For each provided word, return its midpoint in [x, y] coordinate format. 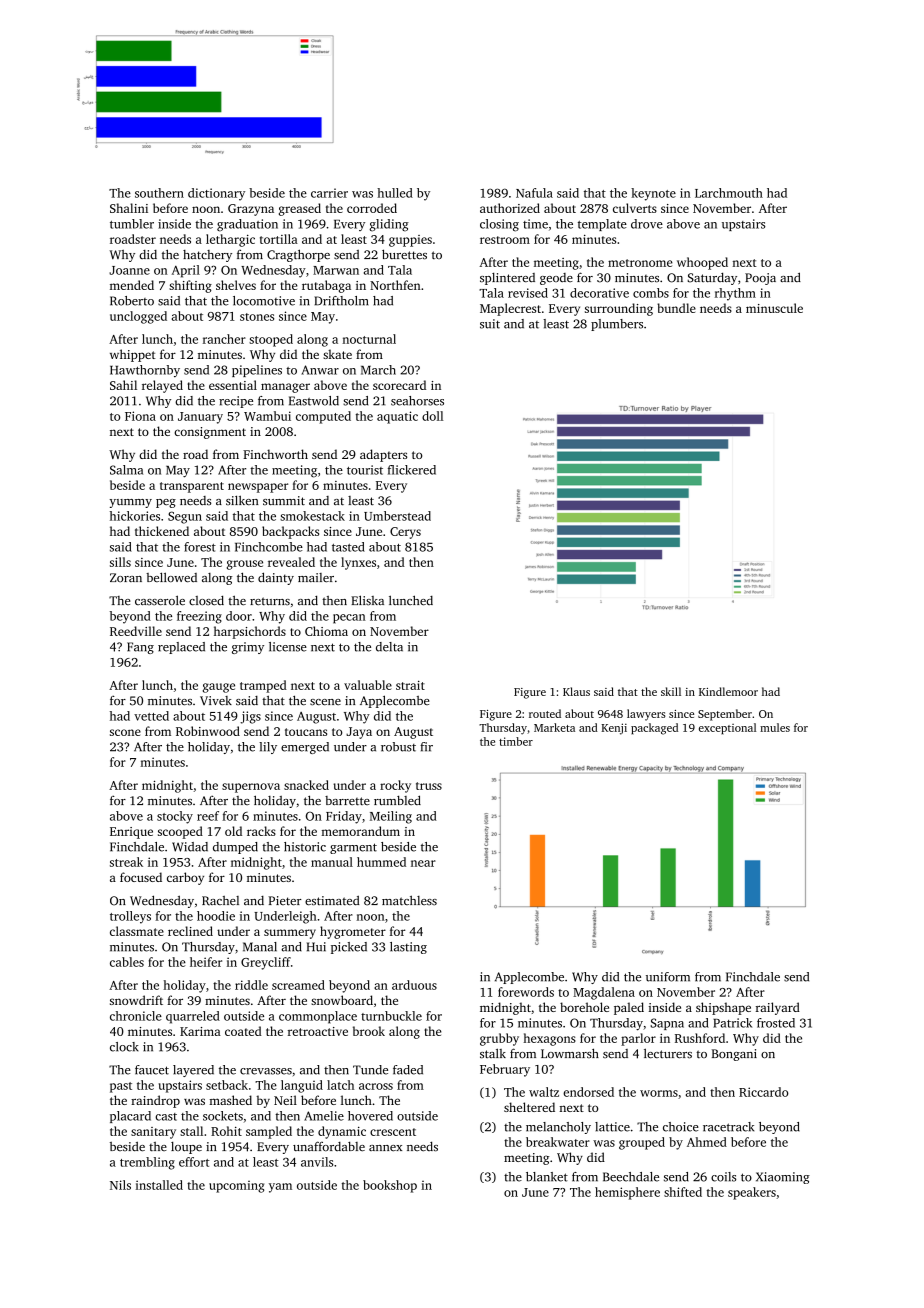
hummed [381, 862]
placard [130, 1117]
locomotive [264, 301]
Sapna [667, 1024]
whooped [702, 263]
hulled [395, 193]
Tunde [370, 1070]
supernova [251, 788]
